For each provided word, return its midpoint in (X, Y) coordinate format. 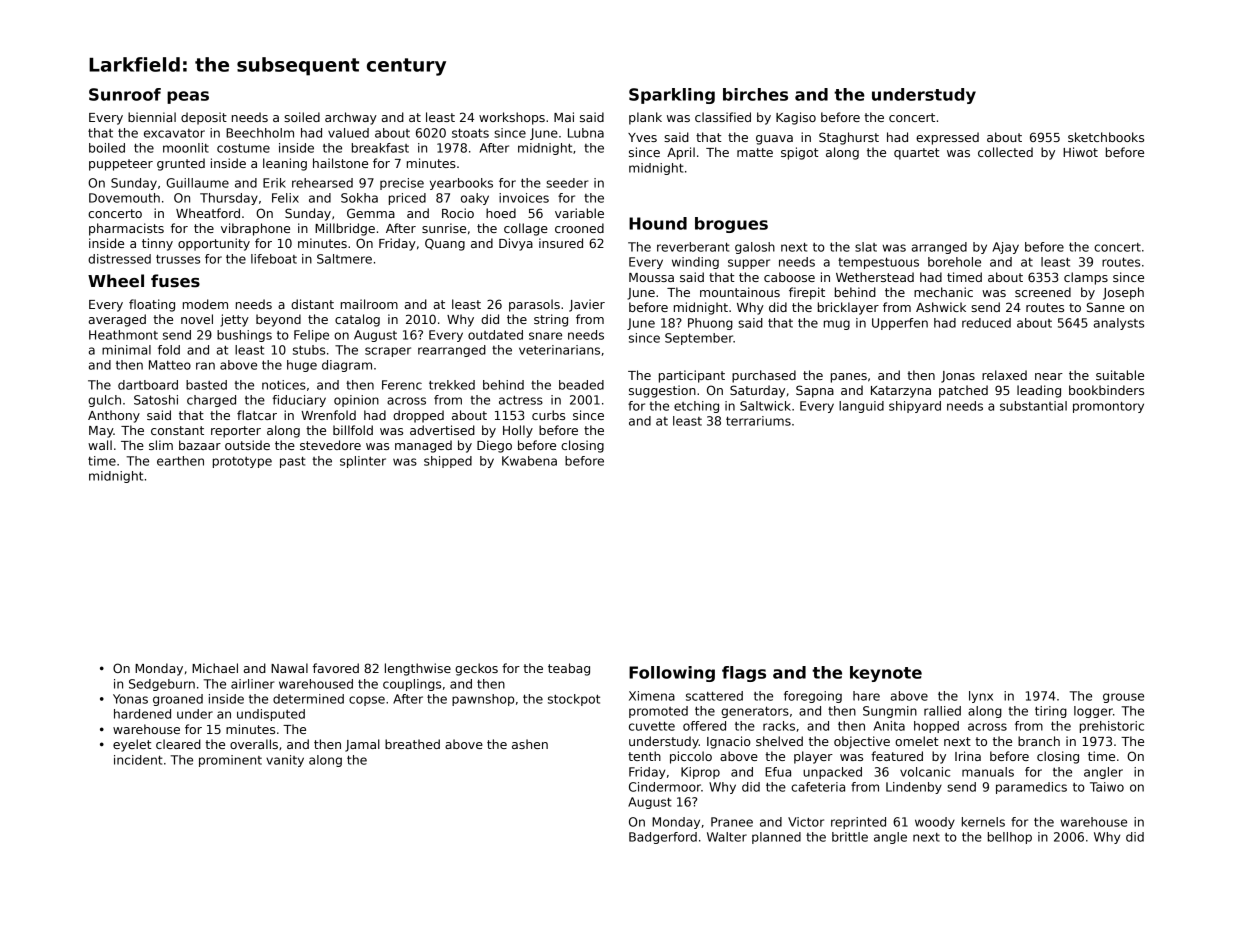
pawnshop (483, 700)
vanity (285, 761)
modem (205, 304)
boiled (107, 148)
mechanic (943, 292)
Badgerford (663, 838)
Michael (215, 668)
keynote (886, 674)
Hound (658, 223)
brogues (731, 225)
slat (866, 247)
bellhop (1010, 838)
